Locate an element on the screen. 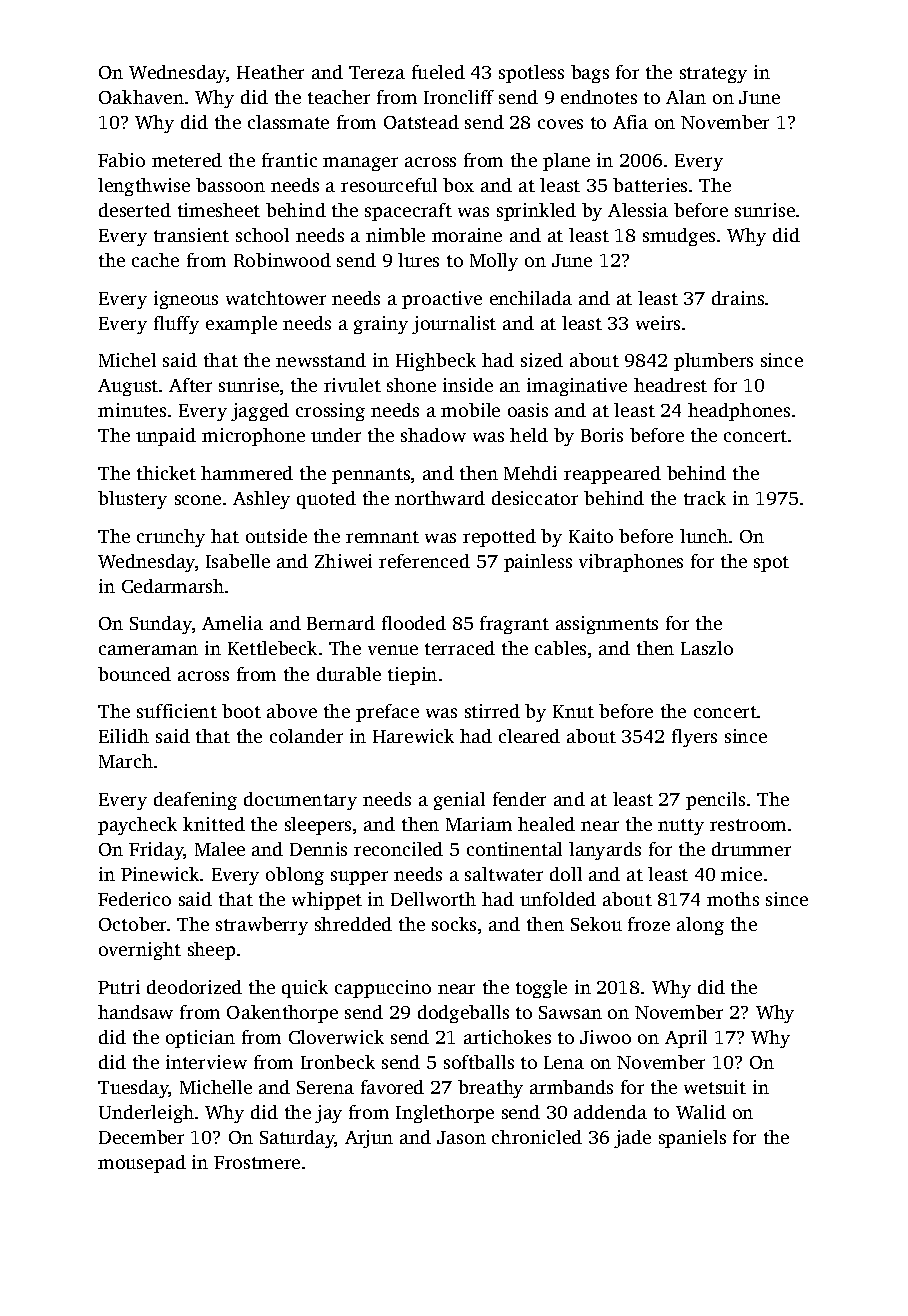 This screenshot has width=908, height=1316. Heather is located at coordinates (270, 72).
